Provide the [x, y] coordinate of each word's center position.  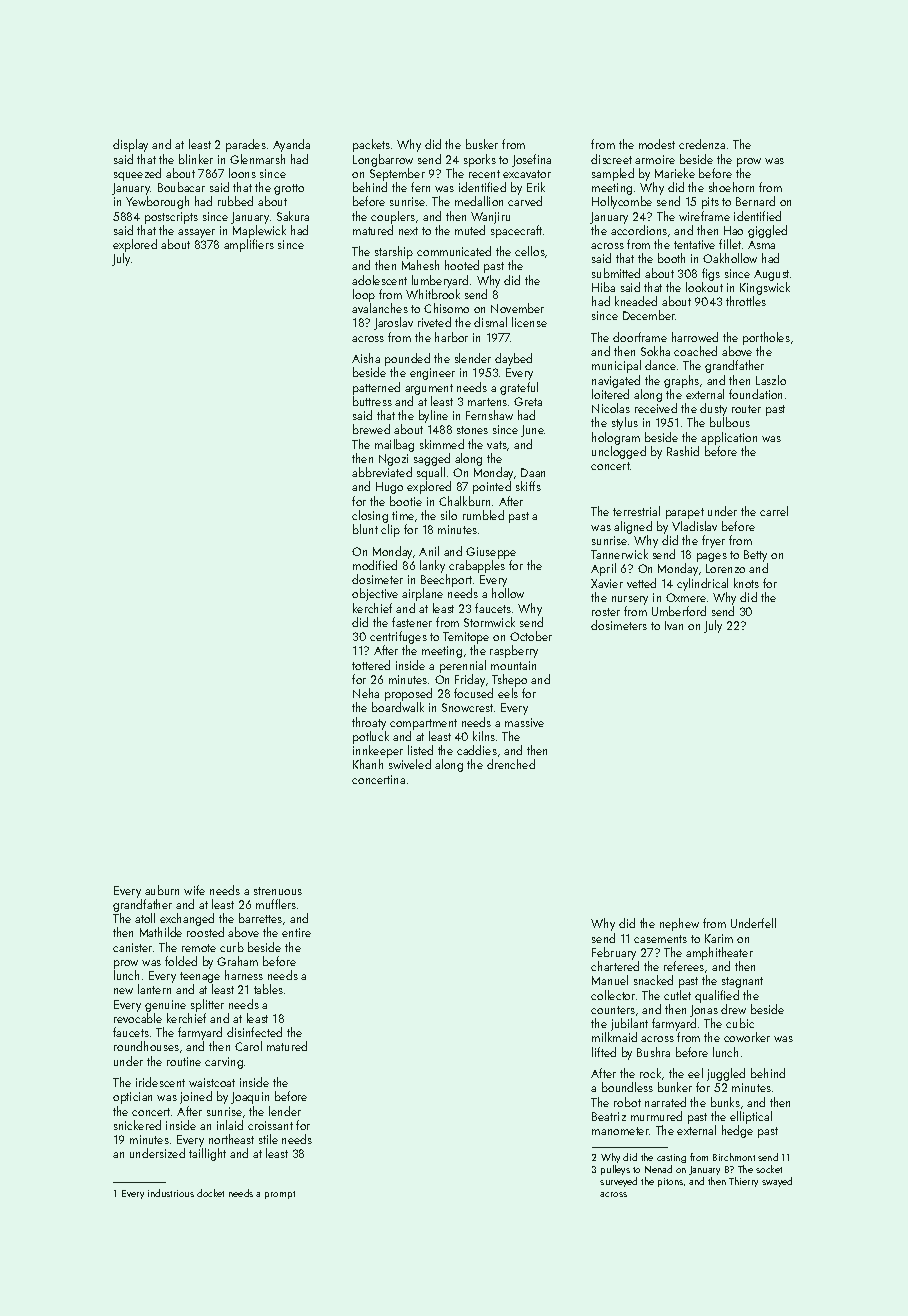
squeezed [137, 174]
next [408, 231]
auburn [162, 890]
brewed [371, 429]
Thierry [743, 1182]
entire [296, 932]
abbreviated [382, 472]
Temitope [466, 638]
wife [194, 890]
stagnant [742, 982]
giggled [767, 231]
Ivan [674, 625]
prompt [280, 1195]
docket [210, 1193]
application [729, 438]
